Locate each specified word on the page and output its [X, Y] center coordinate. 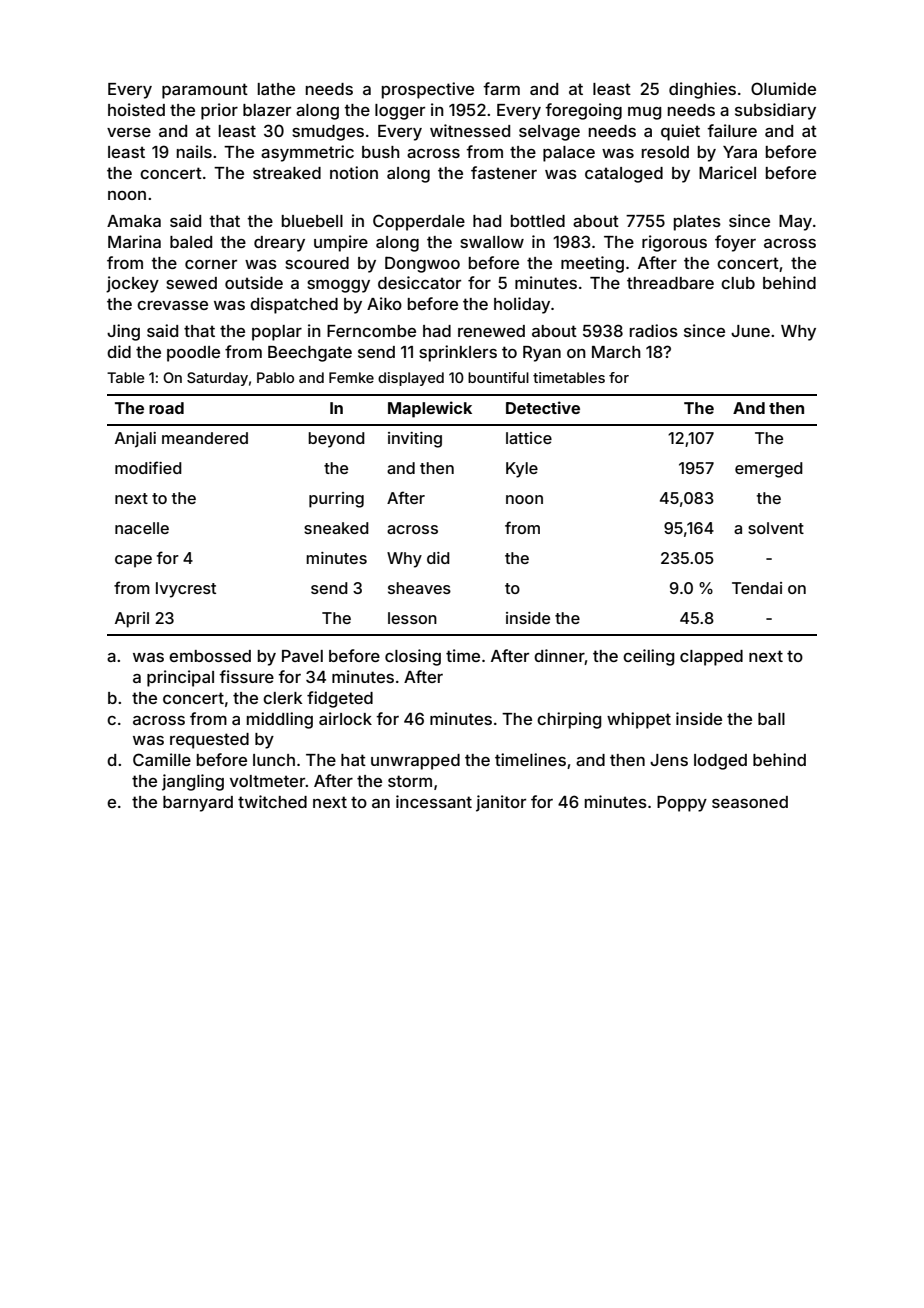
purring [336, 500]
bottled [538, 221]
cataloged [624, 175]
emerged [769, 470]
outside [254, 282]
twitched [272, 801]
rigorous [674, 243]
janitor [501, 803]
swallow [492, 242]
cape [133, 561]
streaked [287, 173]
